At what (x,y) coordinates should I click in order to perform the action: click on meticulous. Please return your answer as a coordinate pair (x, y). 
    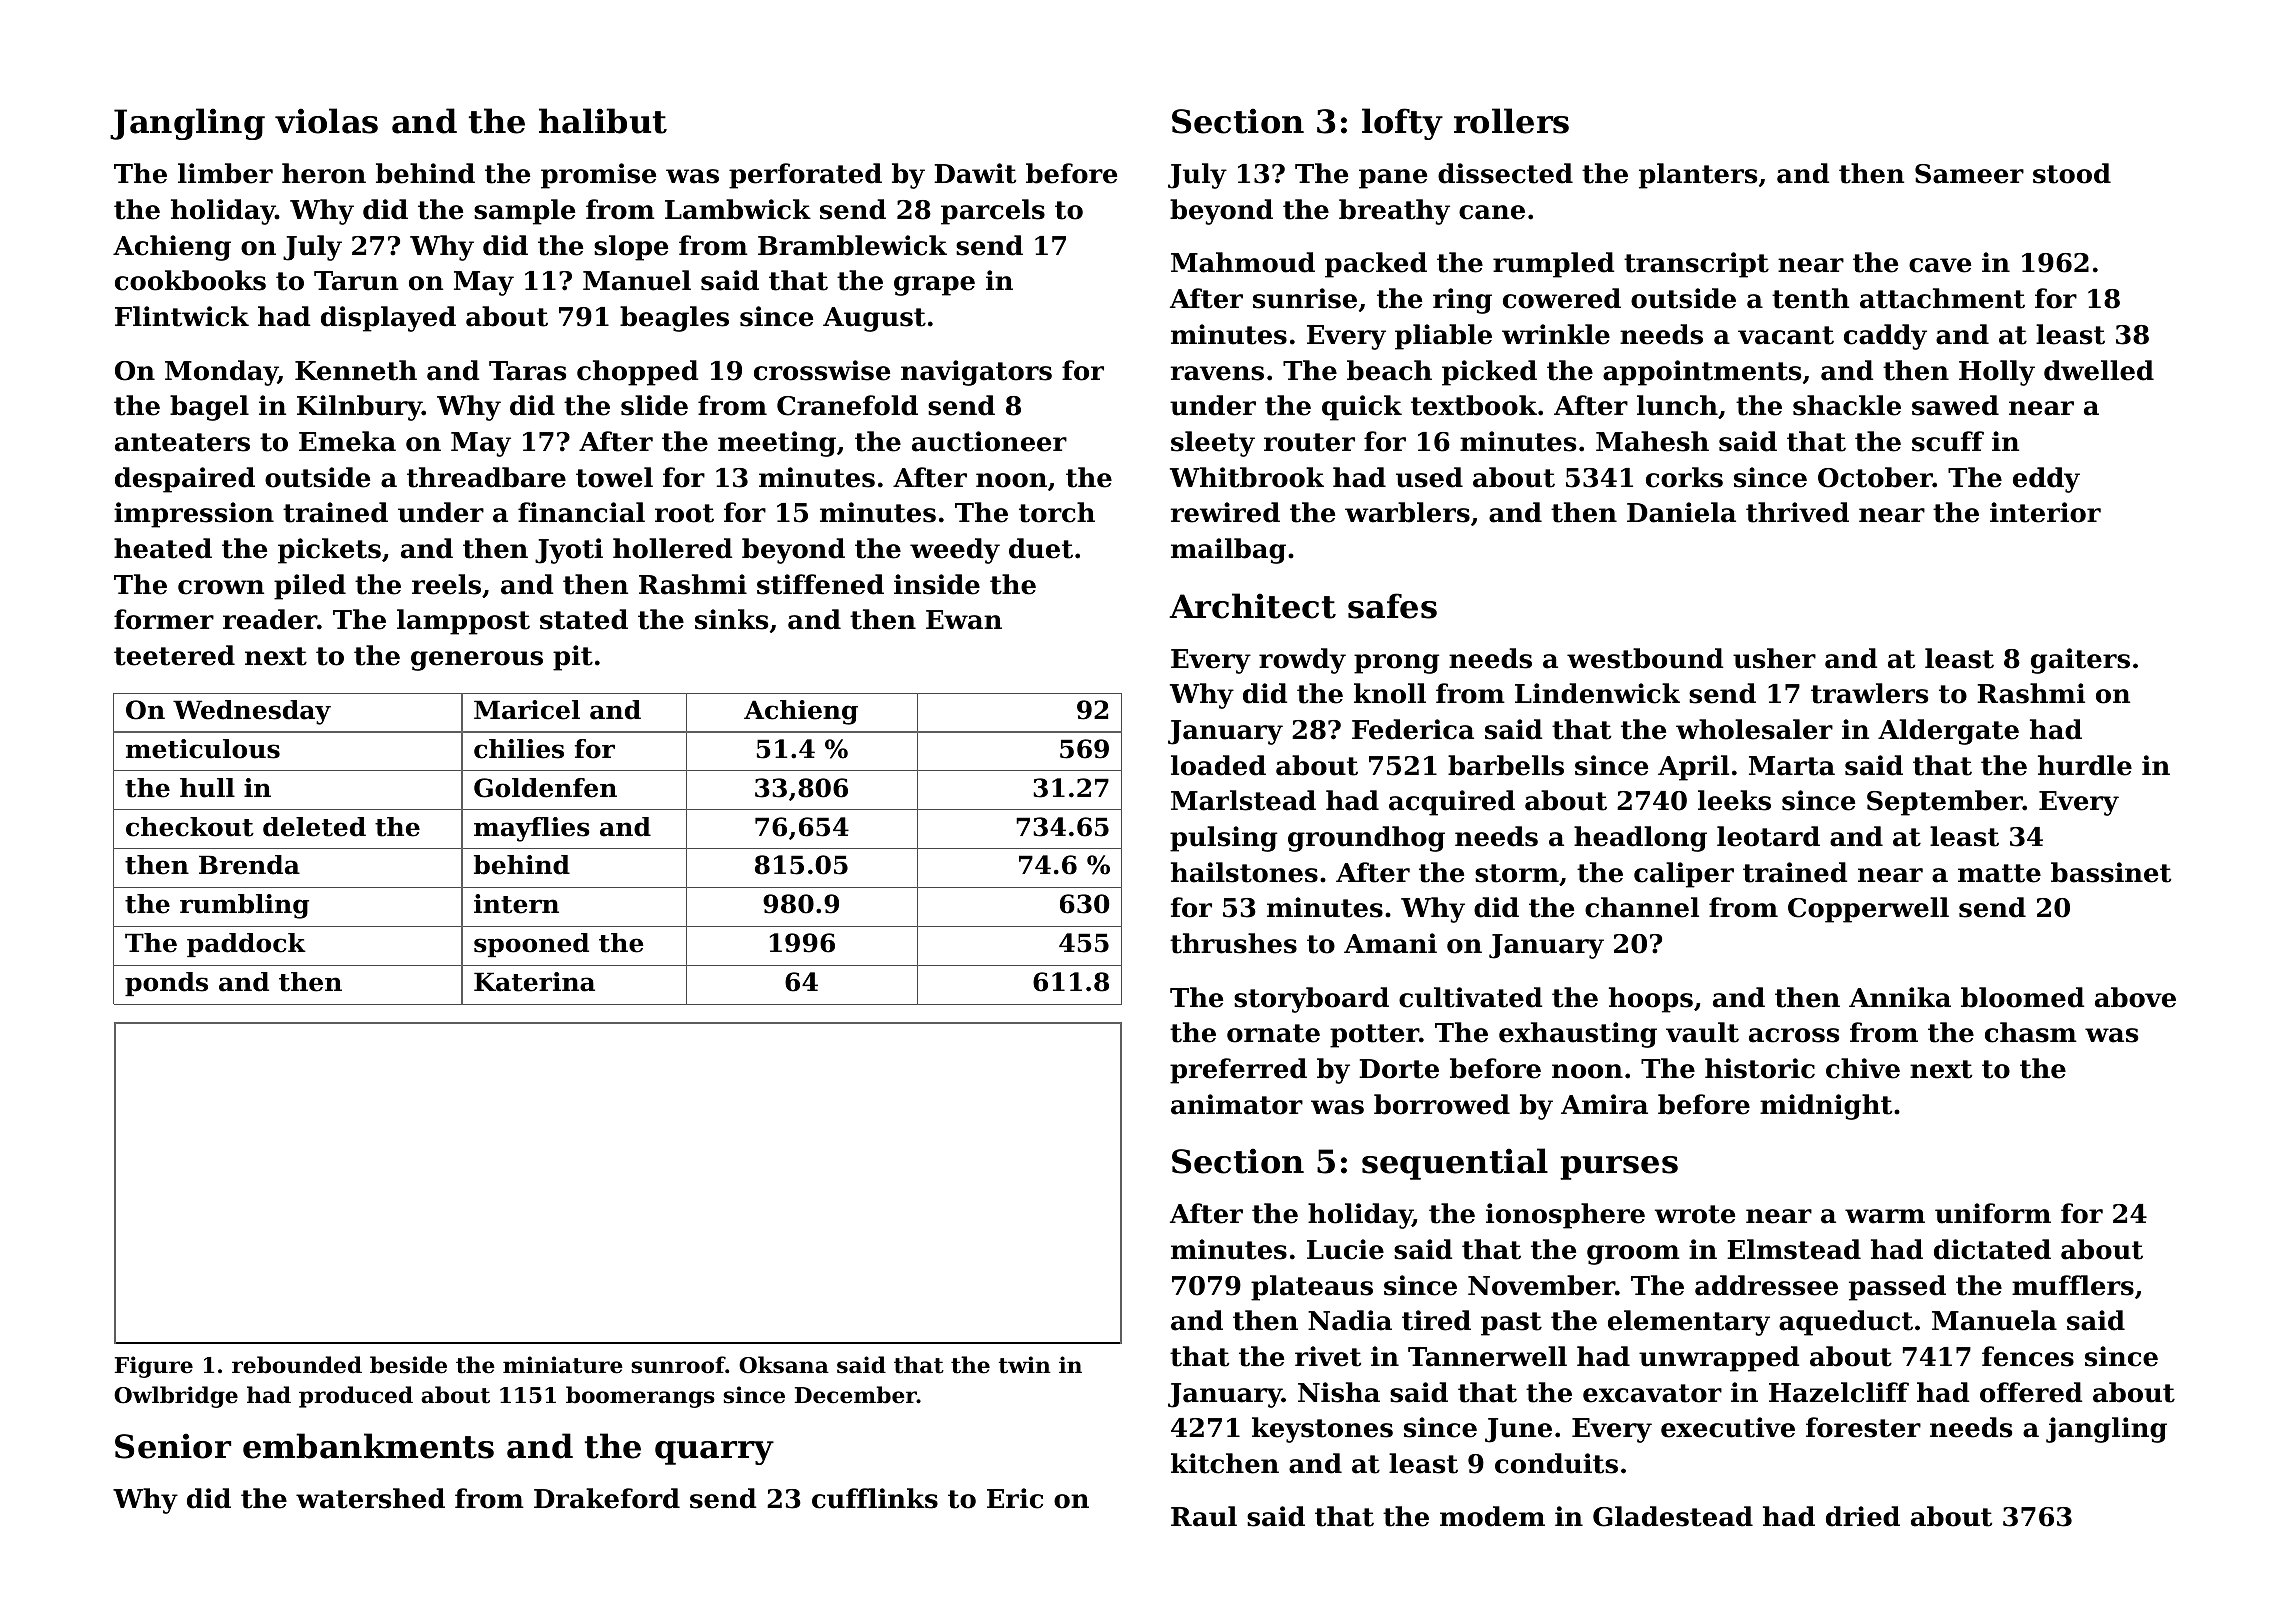
    Looking at the image, I should click on (203, 749).
